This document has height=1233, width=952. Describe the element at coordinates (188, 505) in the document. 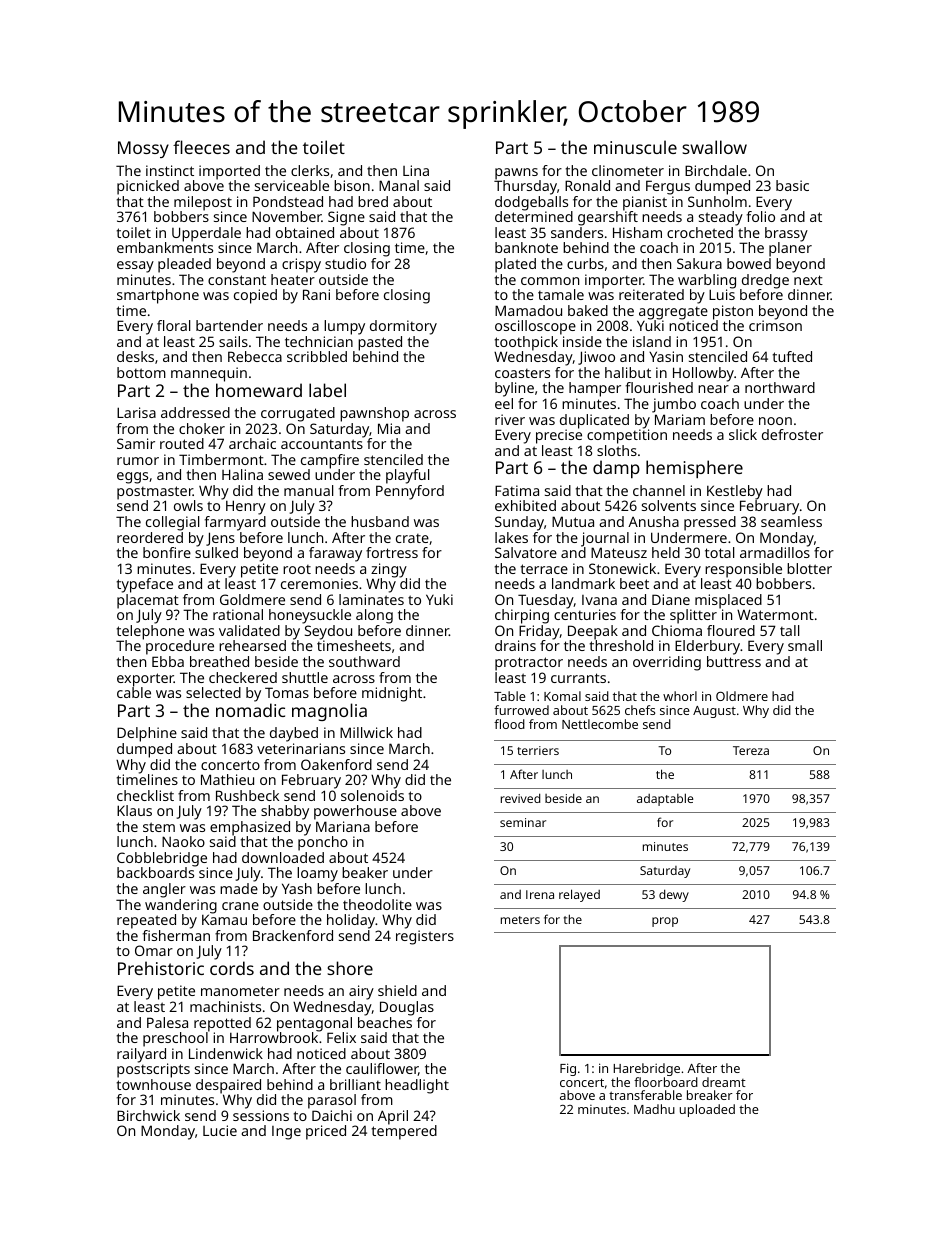

I see `owls` at that location.
